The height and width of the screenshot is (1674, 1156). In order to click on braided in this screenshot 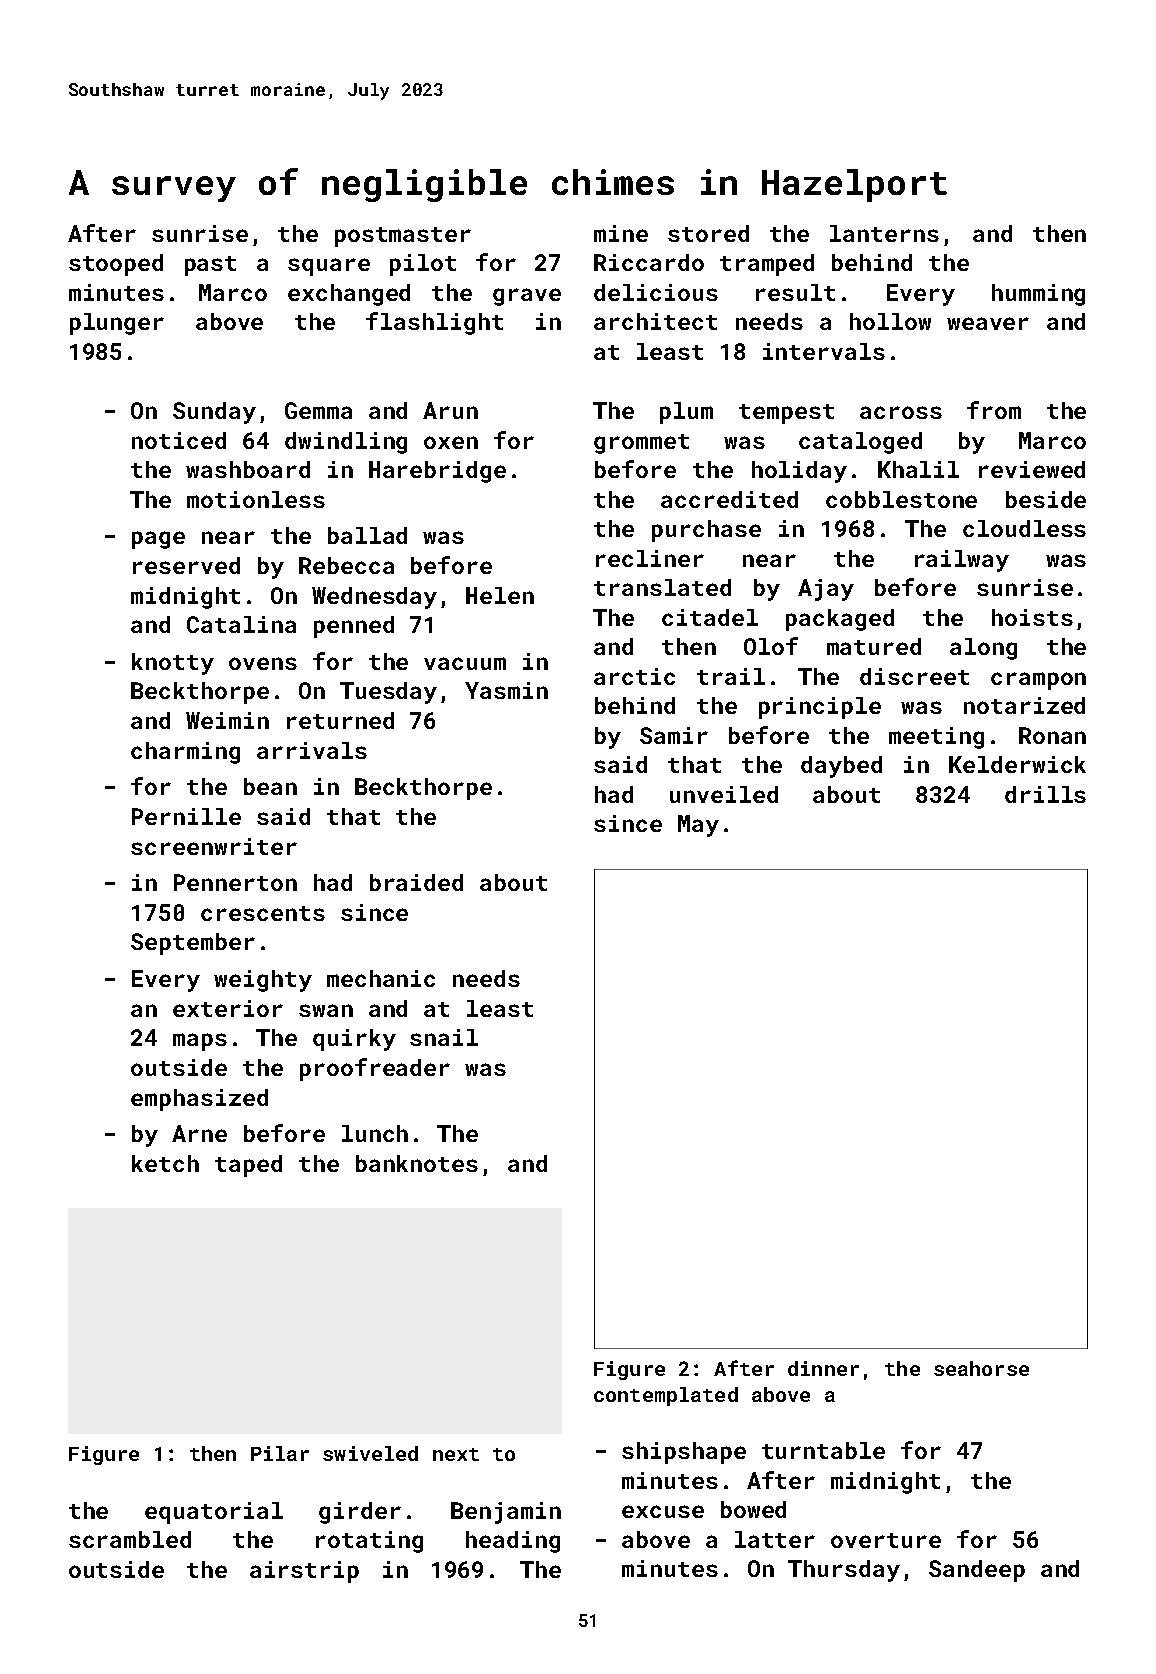, I will do `click(416, 882)`.
